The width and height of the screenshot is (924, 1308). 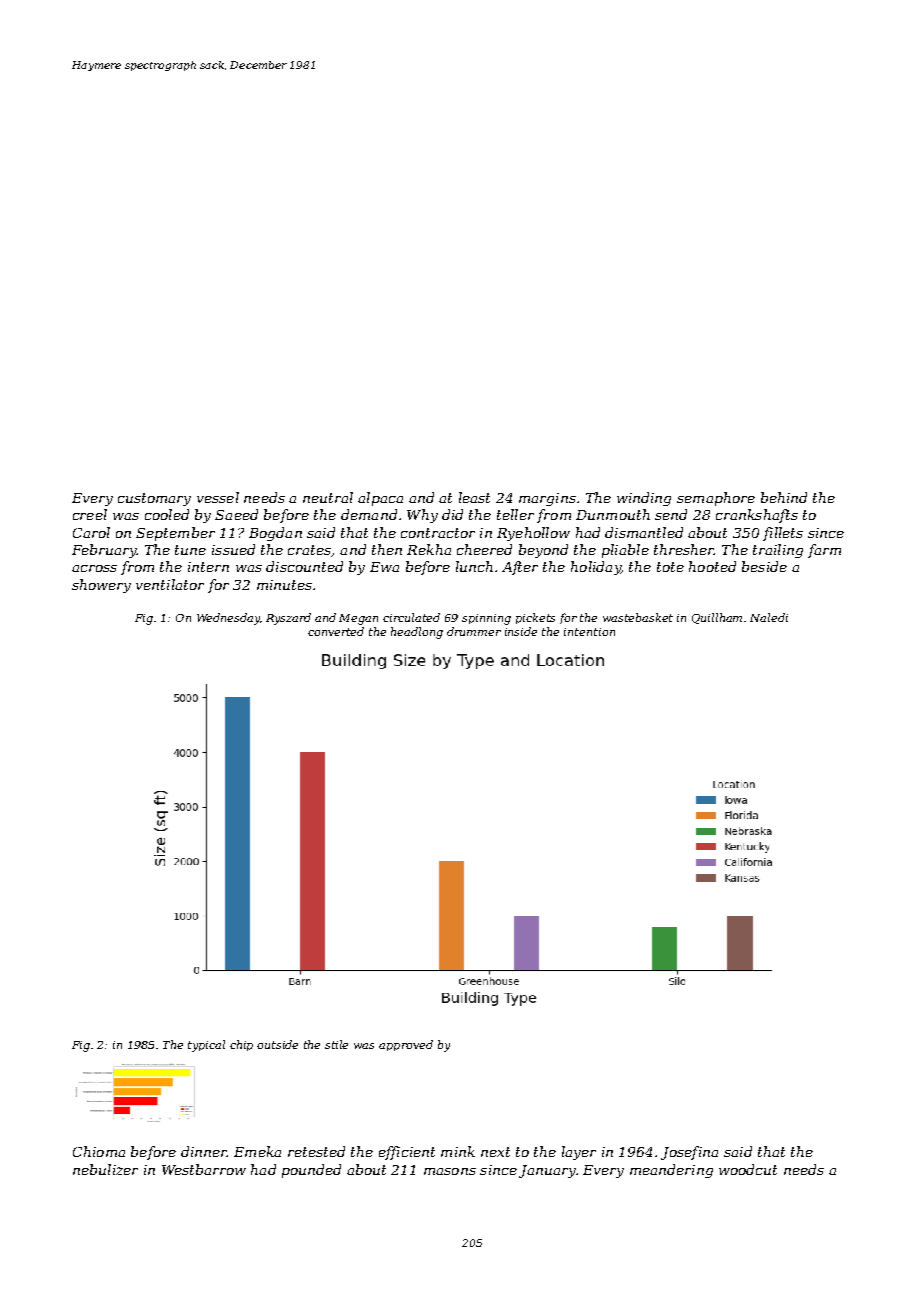 What do you see at coordinates (90, 514) in the screenshot?
I see `creel` at bounding box center [90, 514].
